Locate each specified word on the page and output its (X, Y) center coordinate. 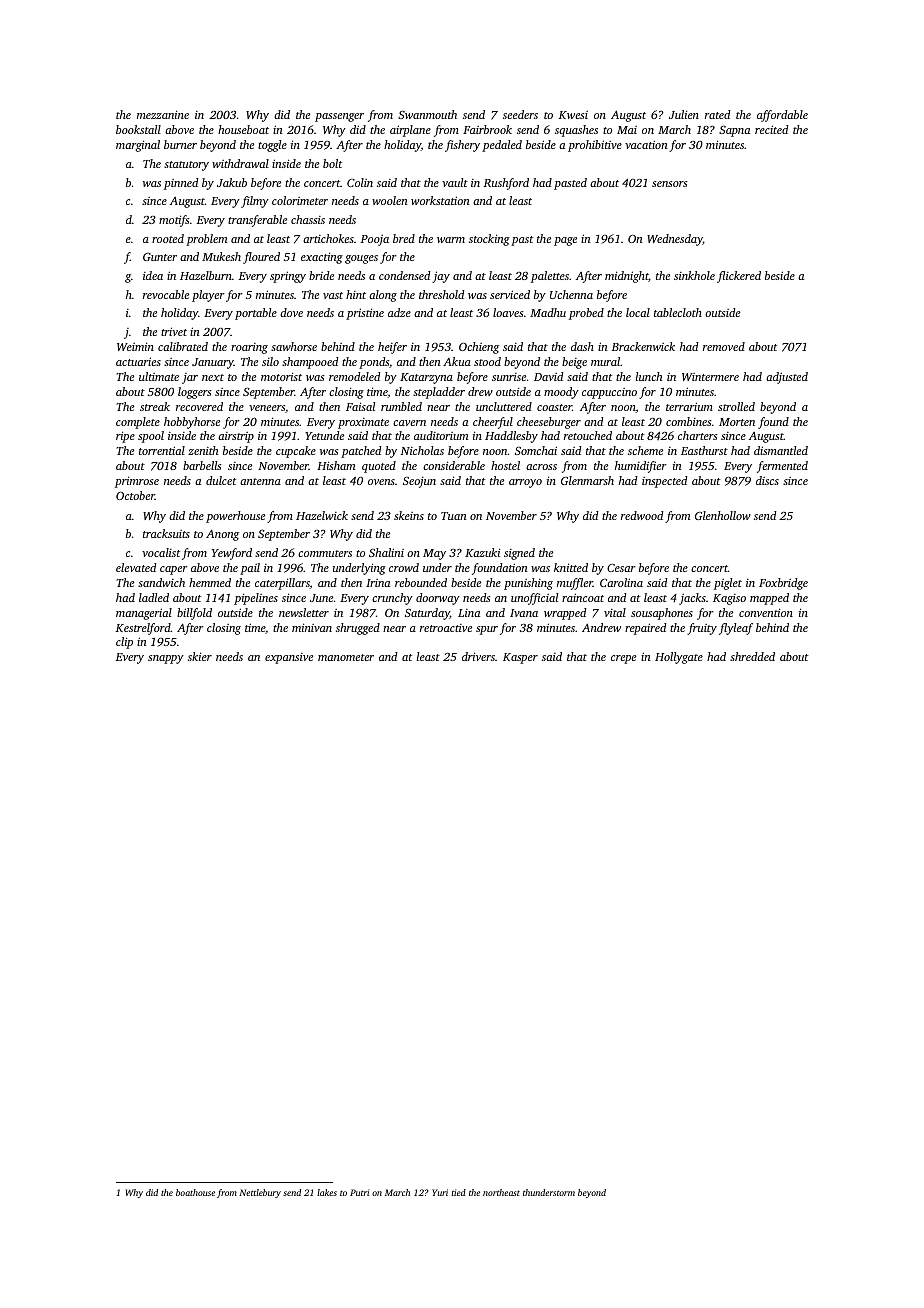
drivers (478, 656)
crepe (623, 659)
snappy (166, 659)
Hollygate (679, 658)
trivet (174, 331)
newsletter (304, 612)
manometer (346, 657)
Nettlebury (260, 1193)
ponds (374, 363)
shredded (752, 656)
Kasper (520, 658)
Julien (684, 114)
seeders (520, 114)
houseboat (243, 129)
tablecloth (678, 312)
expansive (289, 658)
